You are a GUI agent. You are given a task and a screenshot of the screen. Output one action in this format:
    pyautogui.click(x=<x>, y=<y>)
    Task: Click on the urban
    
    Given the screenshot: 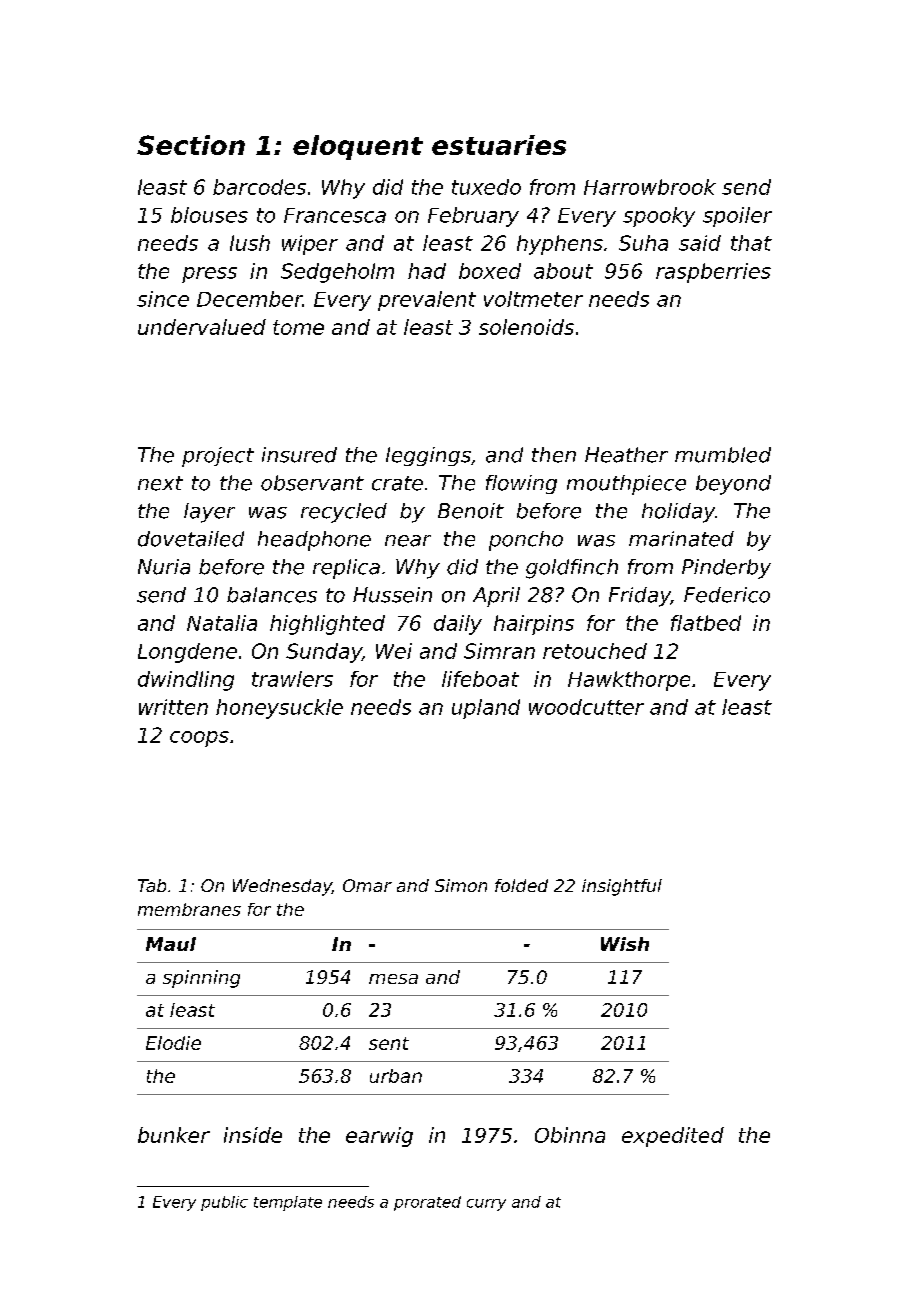 What is the action you would take?
    pyautogui.click(x=396, y=1076)
